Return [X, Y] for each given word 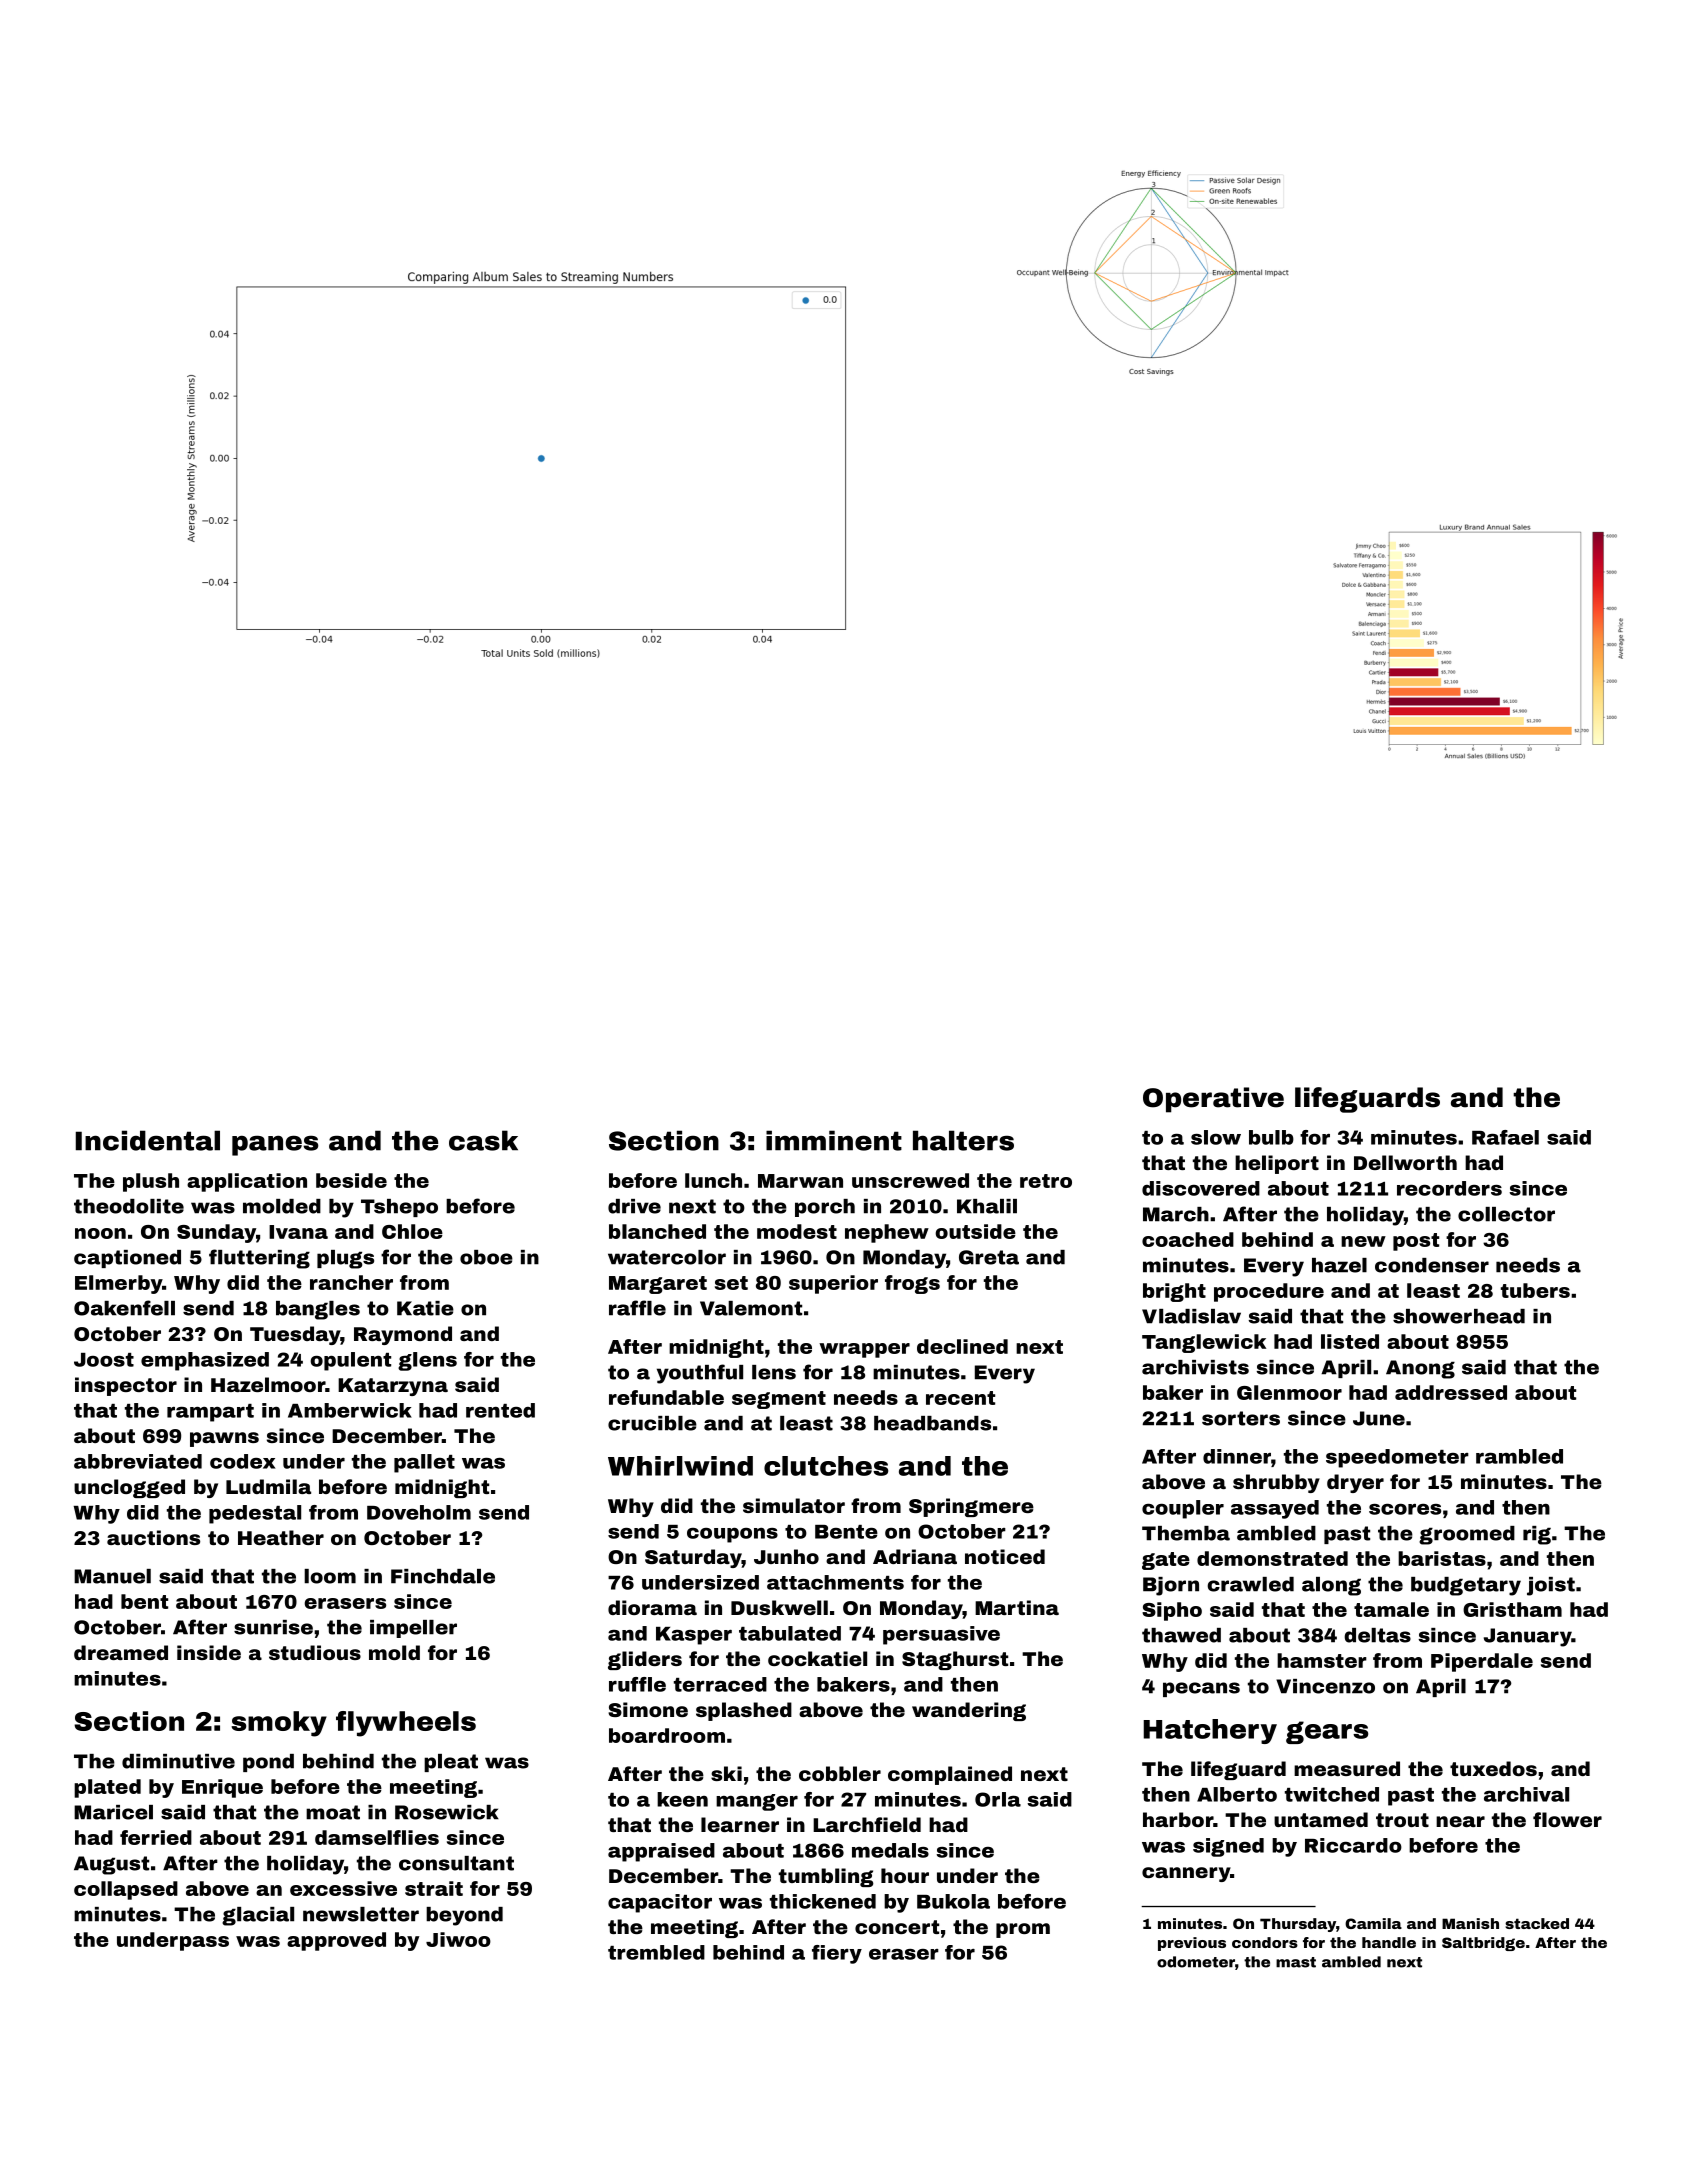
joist [1551, 1586]
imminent [834, 1140]
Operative [1213, 1100]
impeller [413, 1629]
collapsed [126, 1890]
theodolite [129, 1206]
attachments [835, 1582]
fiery [837, 1954]
